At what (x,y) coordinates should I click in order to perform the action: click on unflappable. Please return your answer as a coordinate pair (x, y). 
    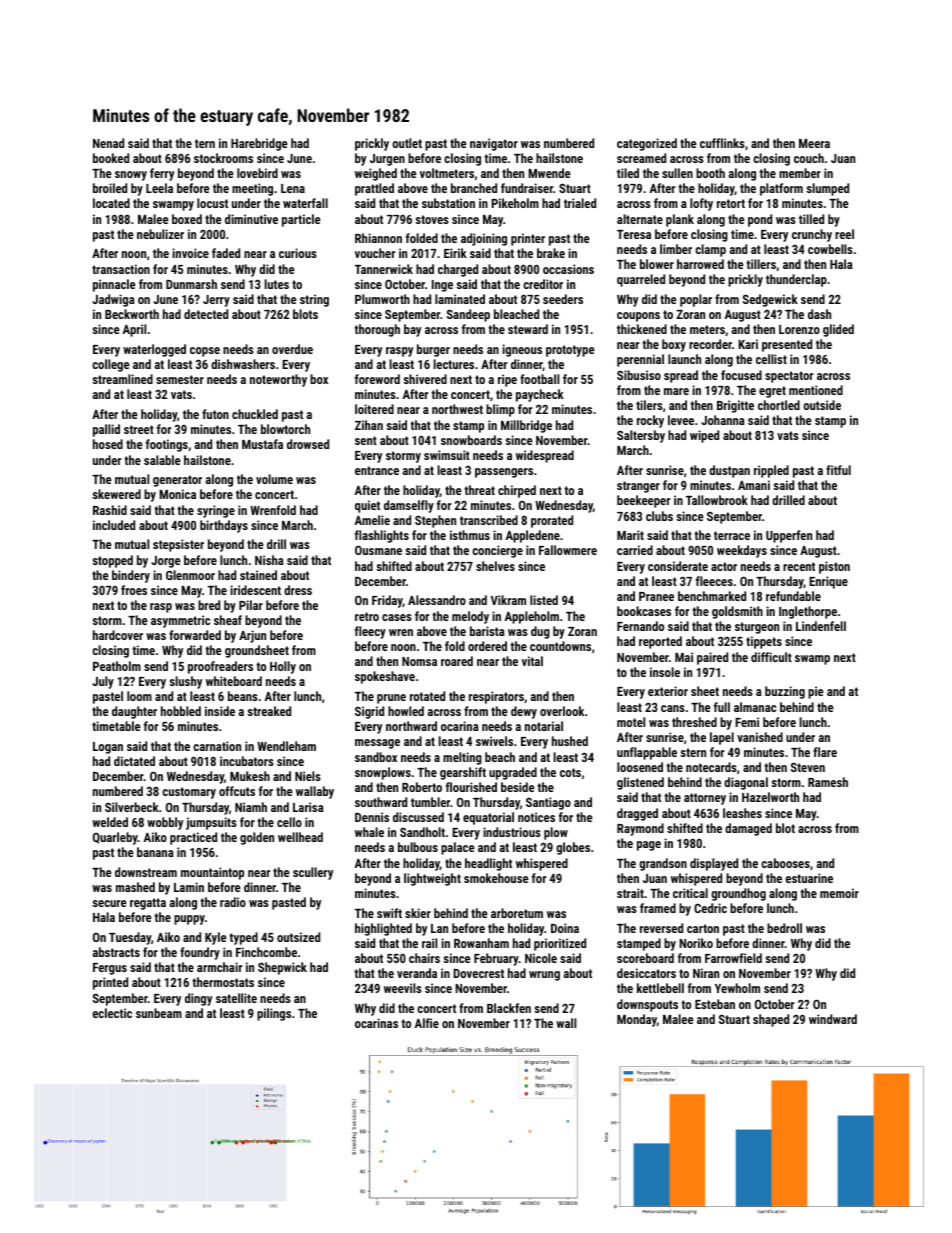
    Looking at the image, I should click on (647, 753).
